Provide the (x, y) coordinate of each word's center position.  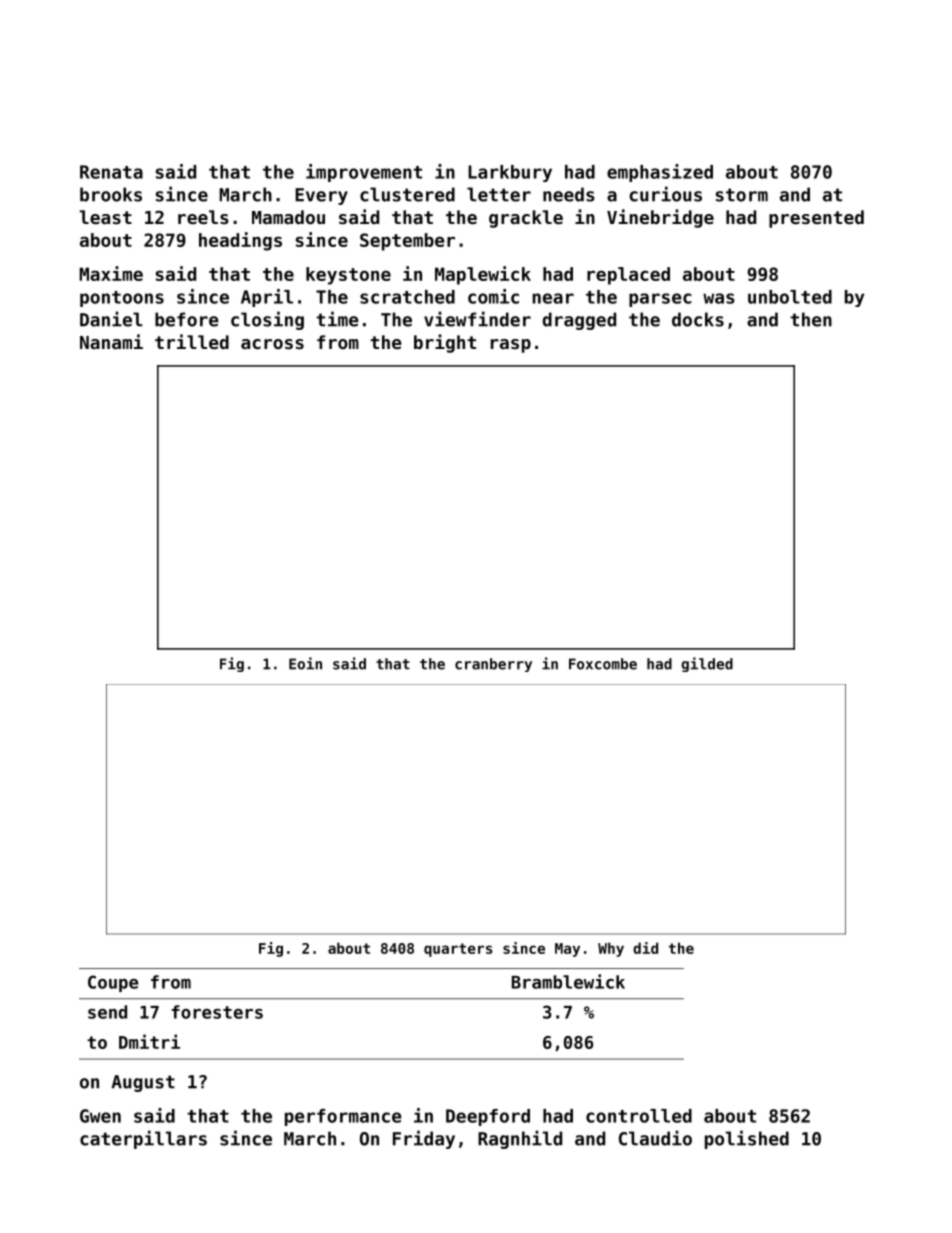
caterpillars (143, 1139)
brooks (111, 194)
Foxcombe (603, 664)
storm (742, 195)
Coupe (113, 983)
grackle (526, 219)
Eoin (305, 663)
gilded (707, 664)
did (645, 948)
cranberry (493, 665)
